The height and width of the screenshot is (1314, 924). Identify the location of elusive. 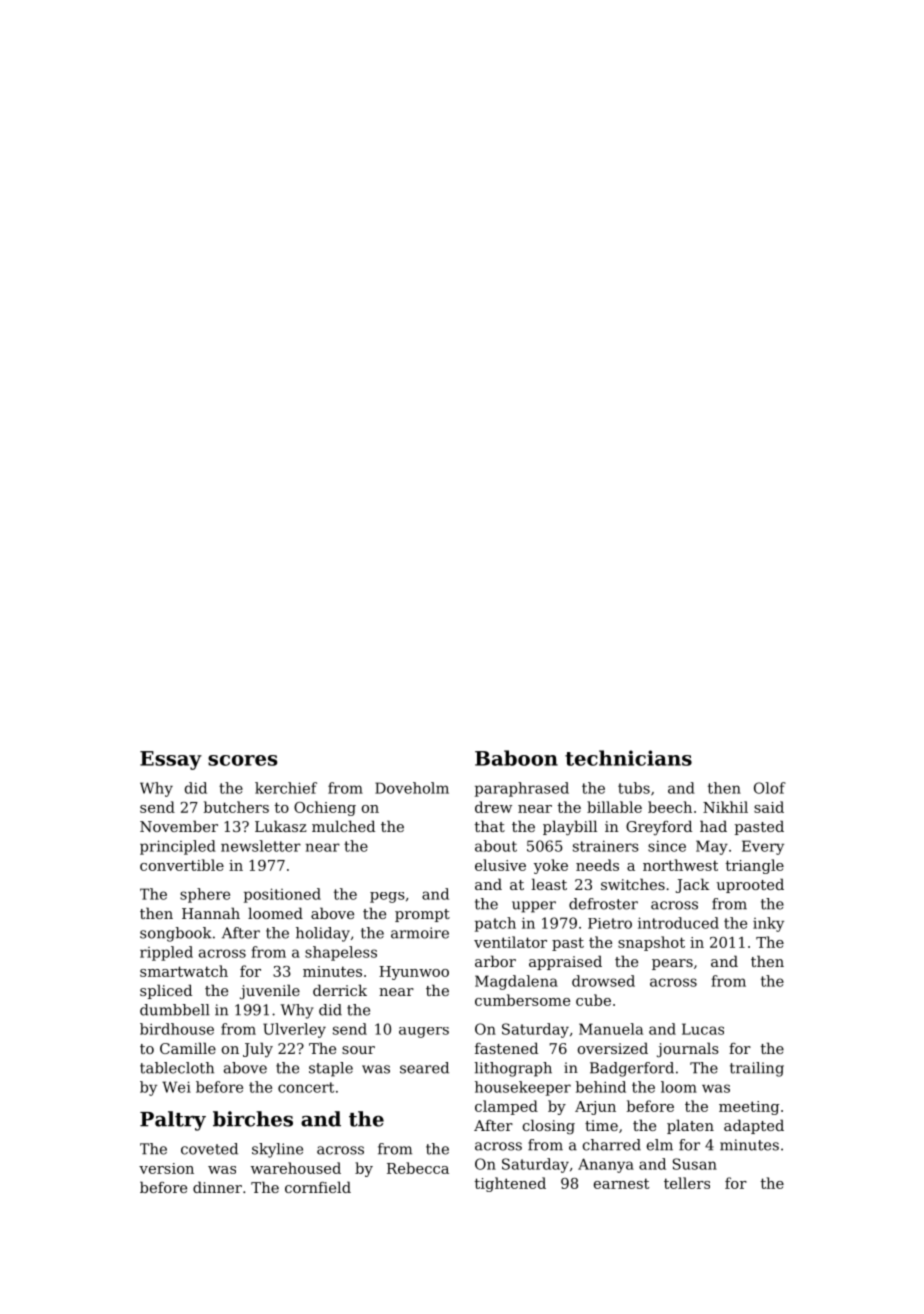
(500, 865).
